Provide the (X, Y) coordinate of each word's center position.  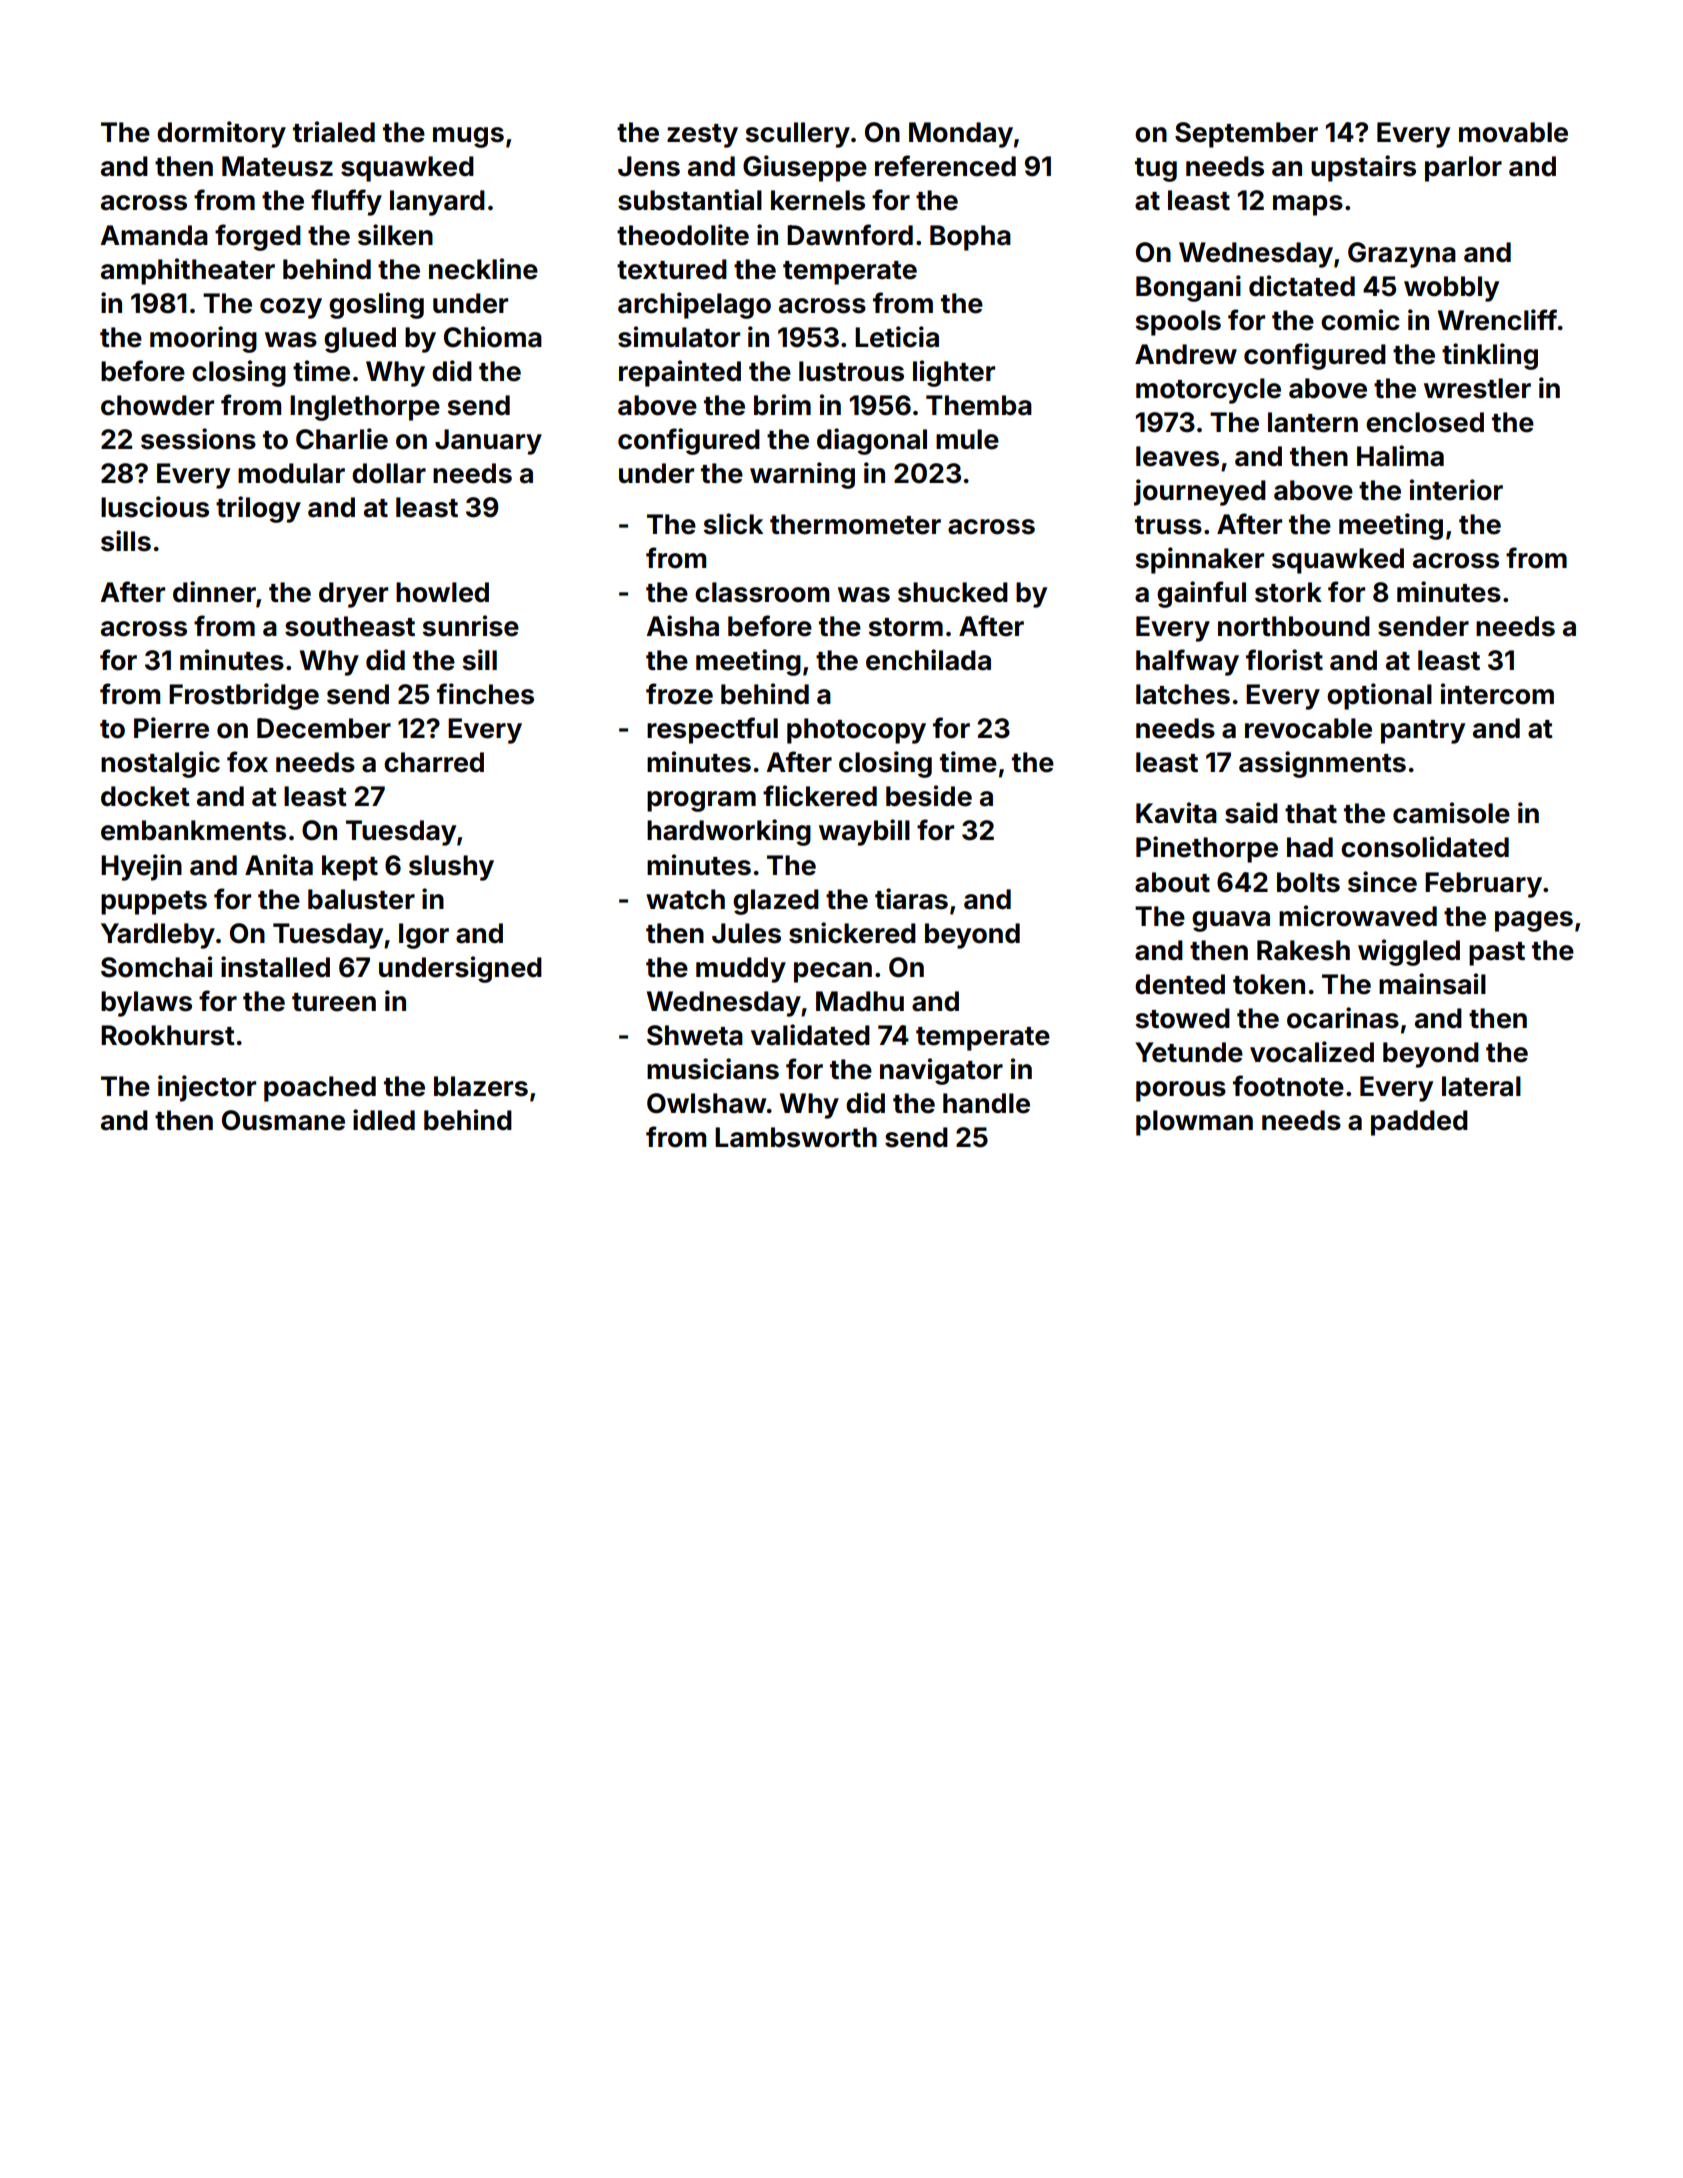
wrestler (1477, 388)
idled (384, 1120)
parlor (1463, 169)
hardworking (729, 832)
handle (986, 1103)
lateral (1481, 1086)
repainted (680, 373)
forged (258, 237)
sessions (198, 439)
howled (442, 592)
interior (1456, 490)
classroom (762, 592)
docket (145, 796)
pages (1534, 921)
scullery (797, 135)
